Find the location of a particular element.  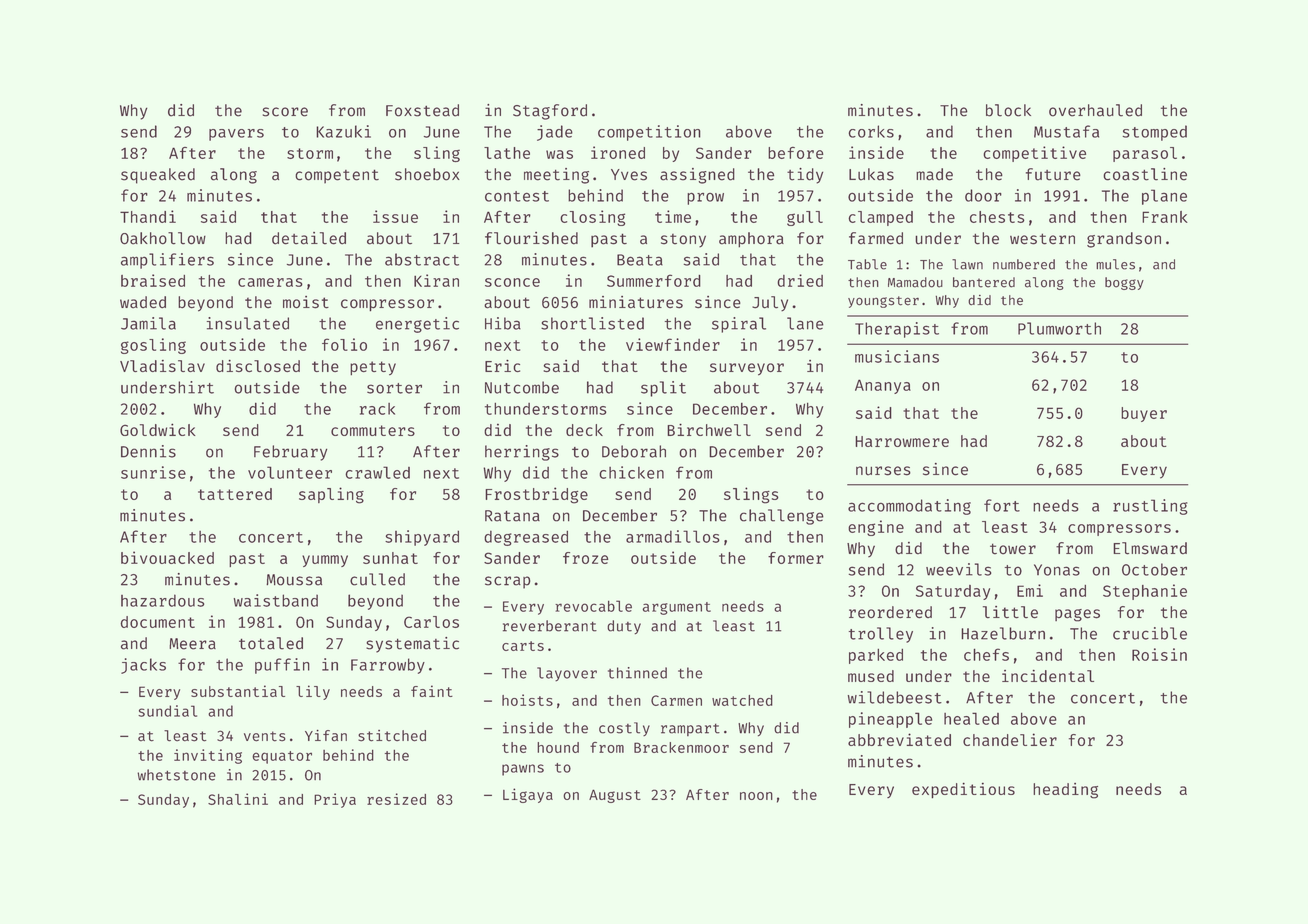

pavers is located at coordinates (236, 135).
